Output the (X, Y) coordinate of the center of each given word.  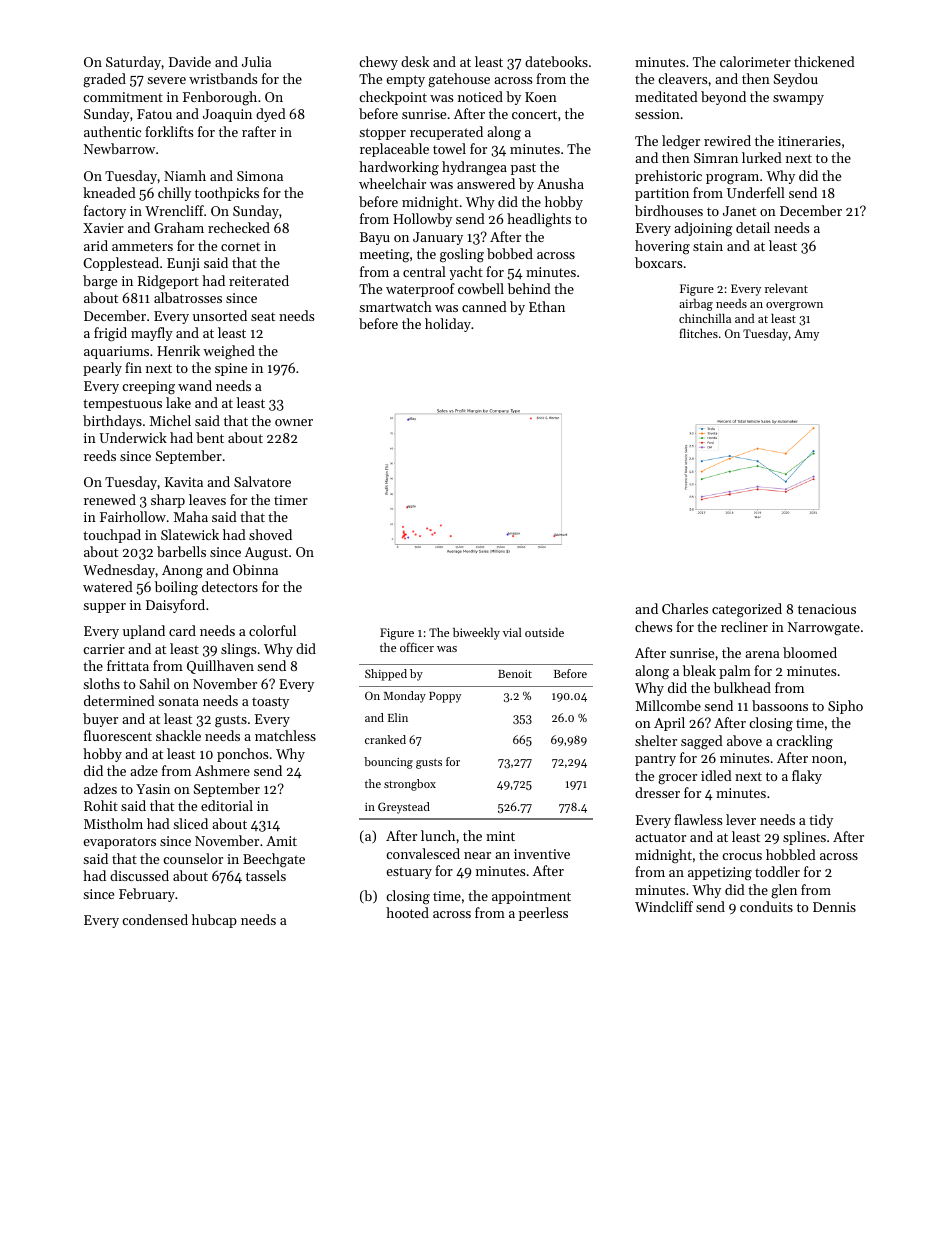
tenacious (827, 609)
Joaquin (227, 115)
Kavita (184, 482)
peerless (543, 914)
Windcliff (664, 906)
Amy (806, 335)
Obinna (255, 569)
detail (753, 227)
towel (449, 148)
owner (294, 422)
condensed (155, 919)
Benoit (515, 674)
